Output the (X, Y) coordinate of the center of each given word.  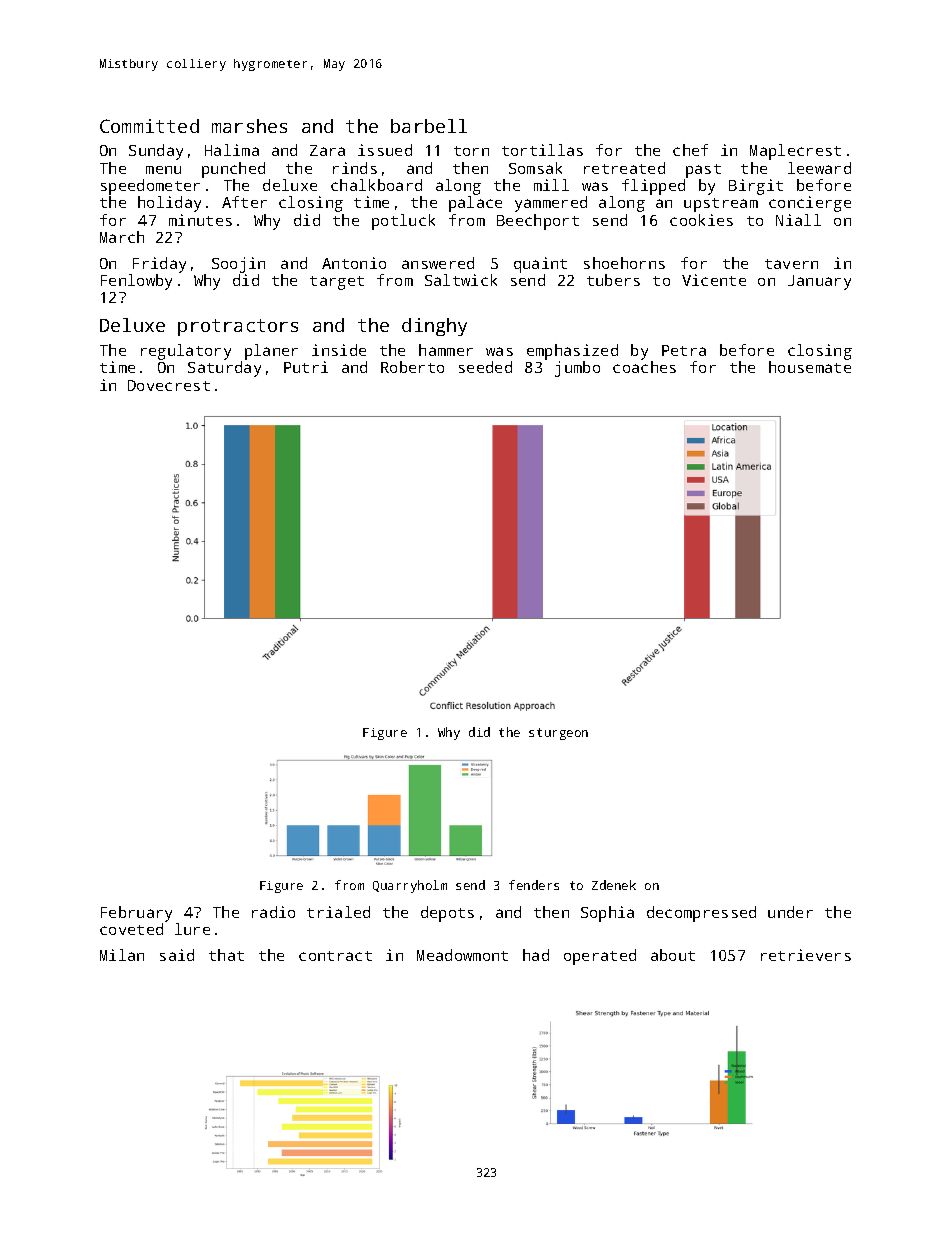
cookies (701, 220)
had (536, 955)
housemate (810, 367)
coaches (644, 367)
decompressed (701, 914)
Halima (232, 150)
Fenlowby (136, 282)
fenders (534, 885)
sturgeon (558, 734)
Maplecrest (795, 152)
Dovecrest (169, 385)
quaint (540, 265)
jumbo (577, 369)
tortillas (542, 150)
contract (335, 956)
